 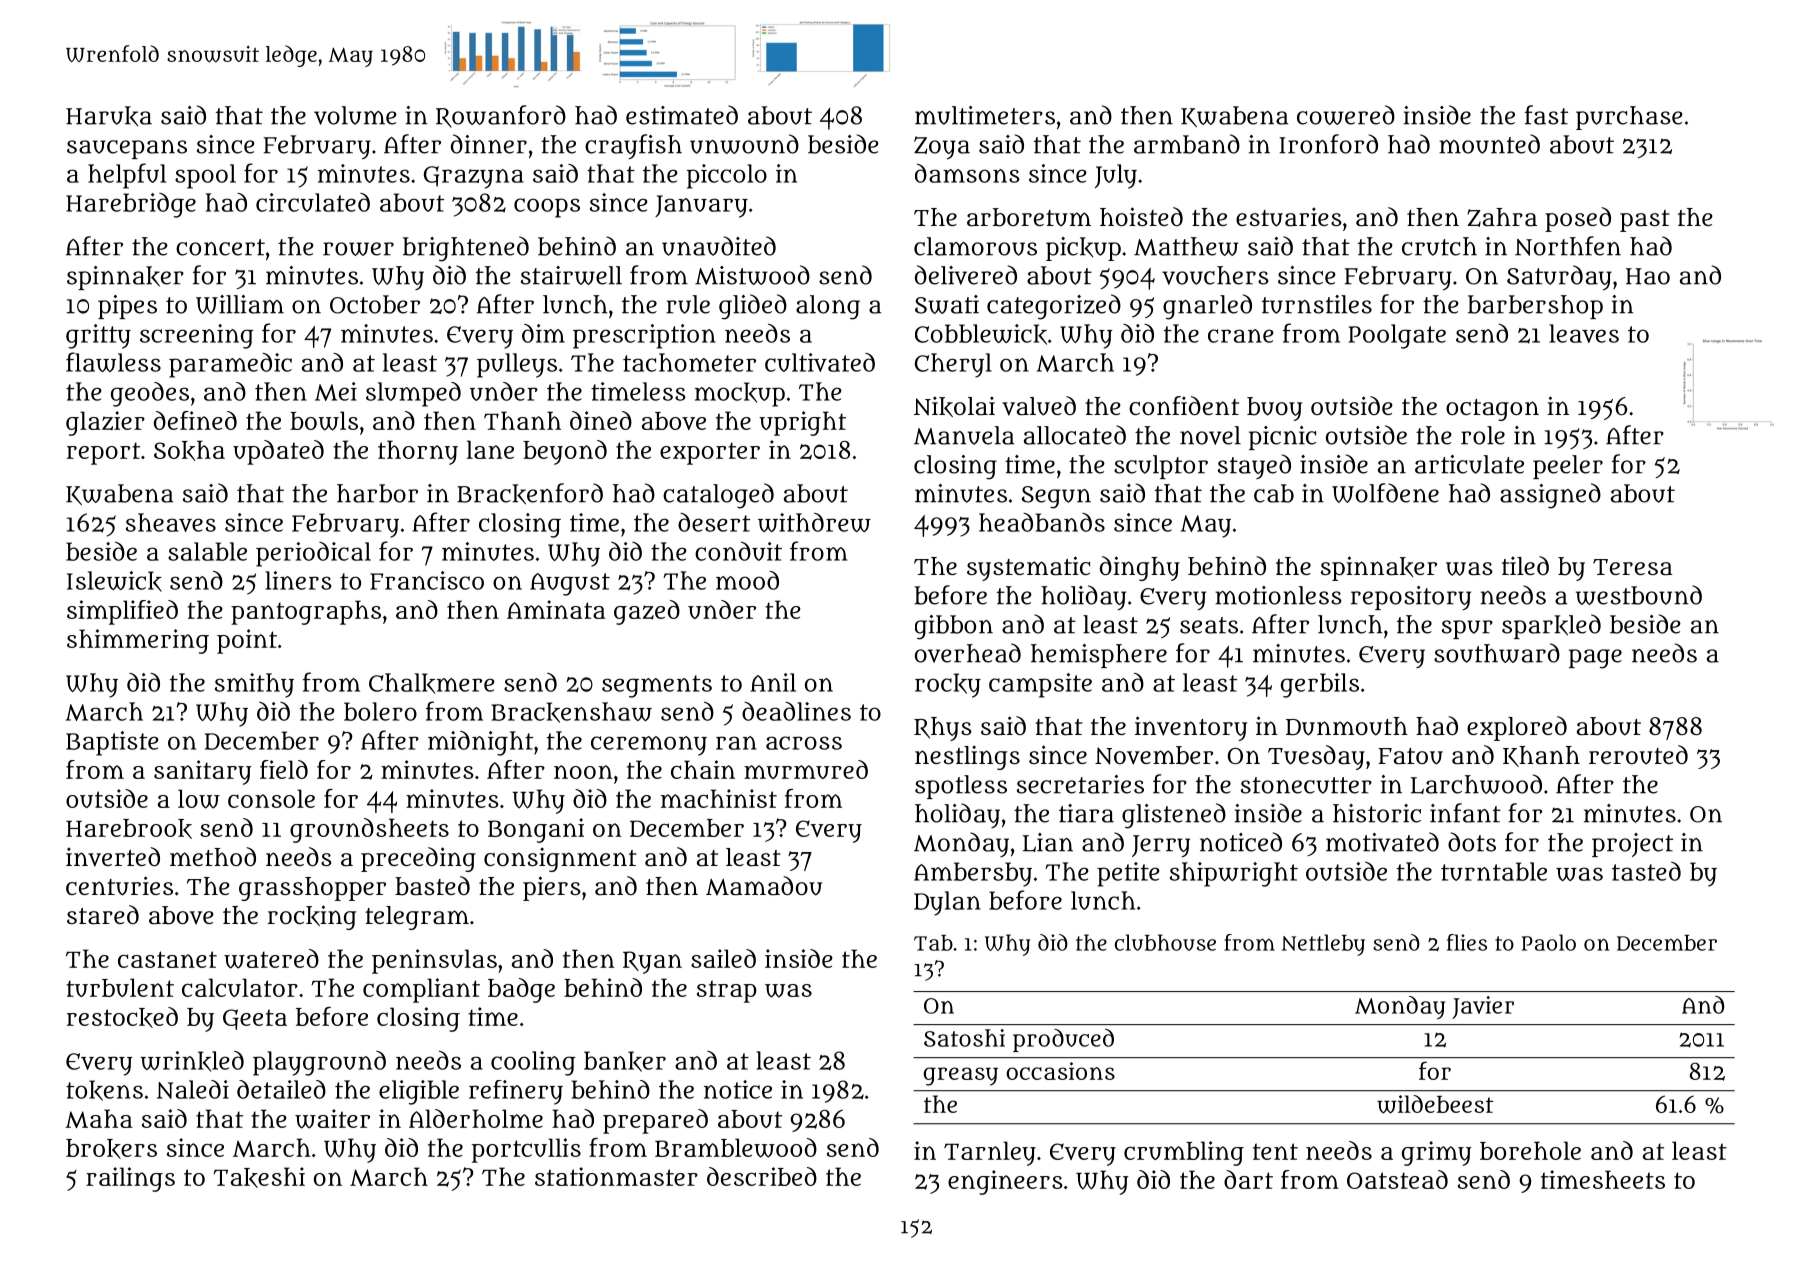 What do you see at coordinates (127, 149) in the screenshot?
I see `saucepans` at bounding box center [127, 149].
